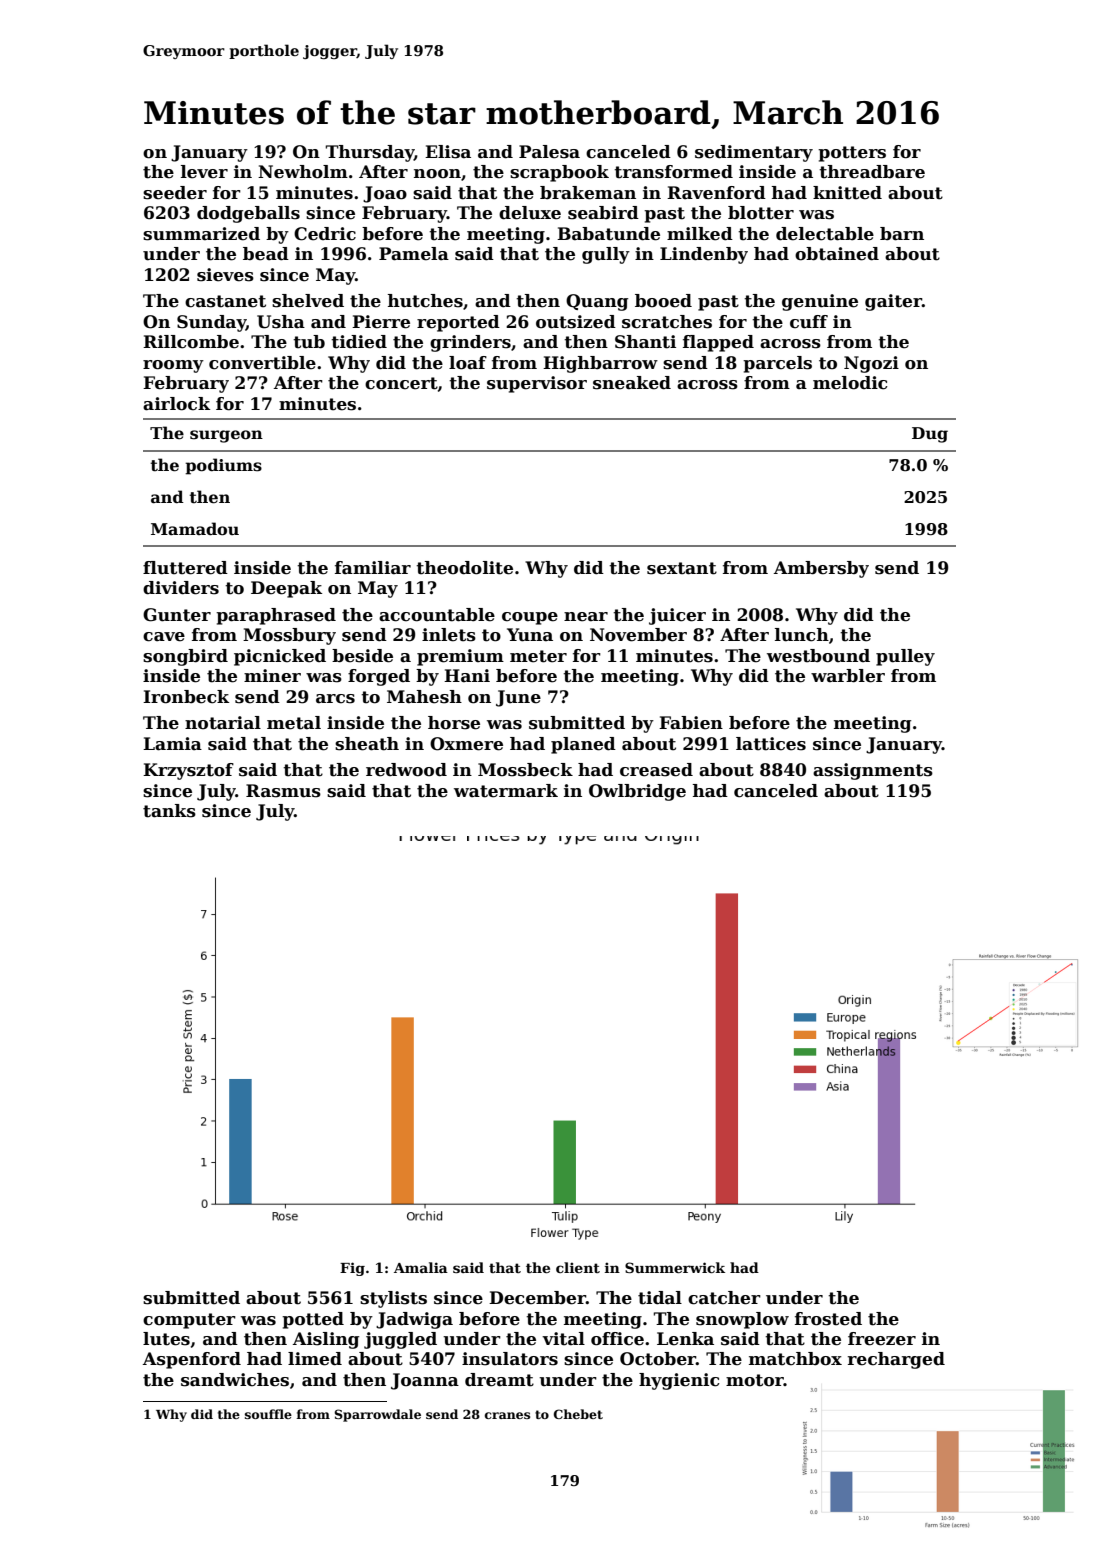 The width and height of the screenshot is (1099, 1554). What do you see at coordinates (448, 152) in the screenshot?
I see `Elisa` at bounding box center [448, 152].
